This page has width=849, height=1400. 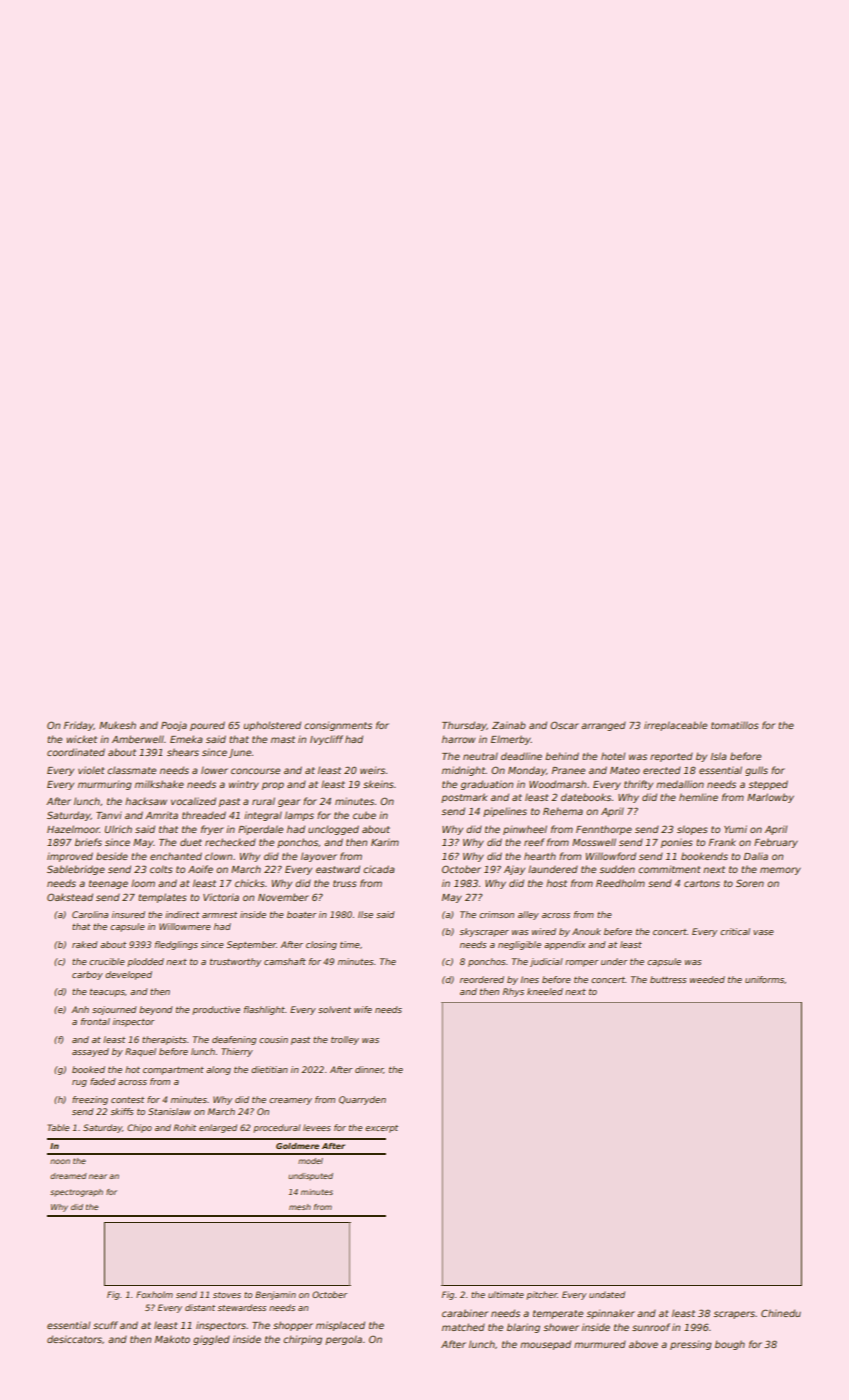 What do you see at coordinates (381, 1129) in the page?
I see `excerpt` at bounding box center [381, 1129].
